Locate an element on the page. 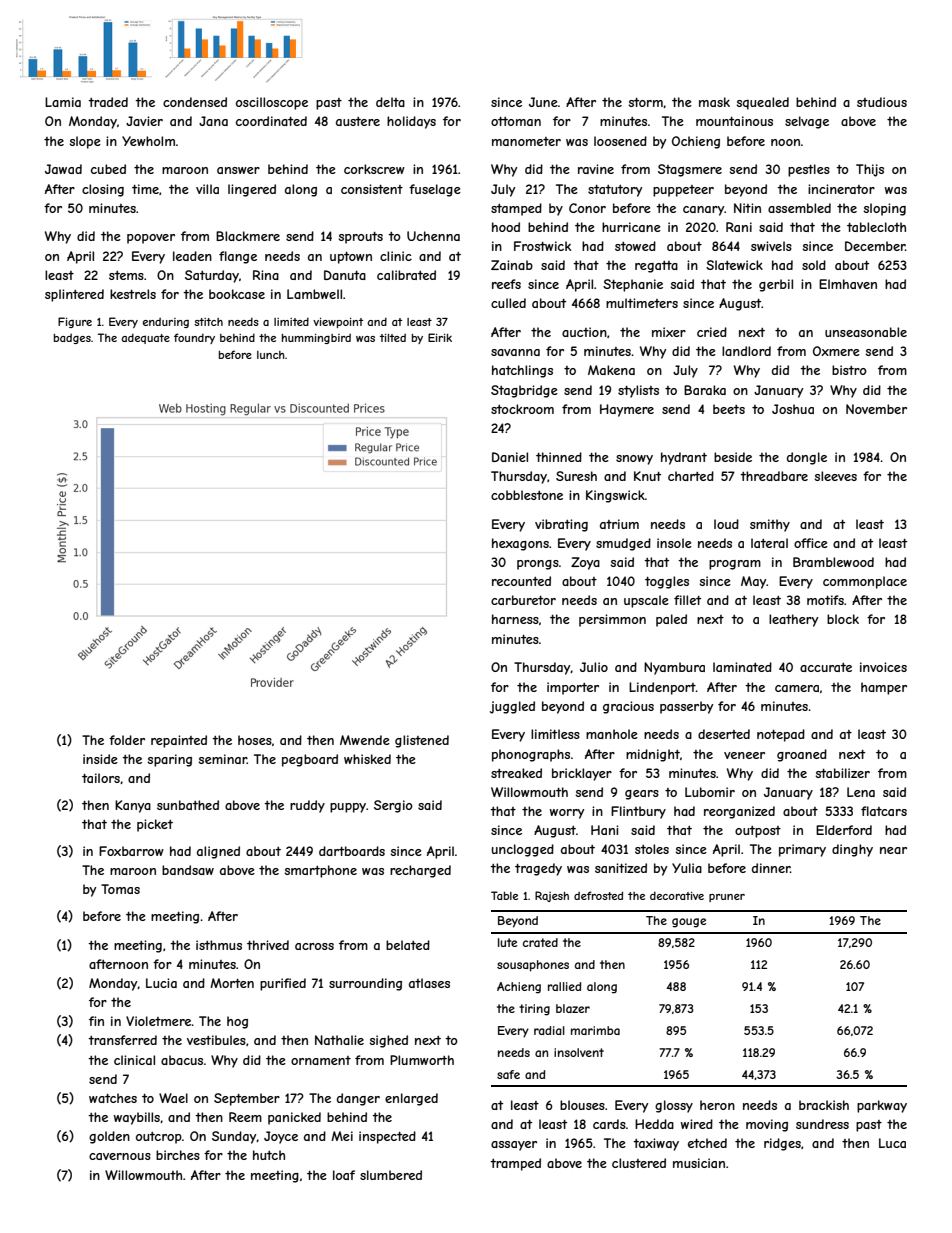 The height and width of the image is (1233, 952). sighed is located at coordinates (388, 1041).
